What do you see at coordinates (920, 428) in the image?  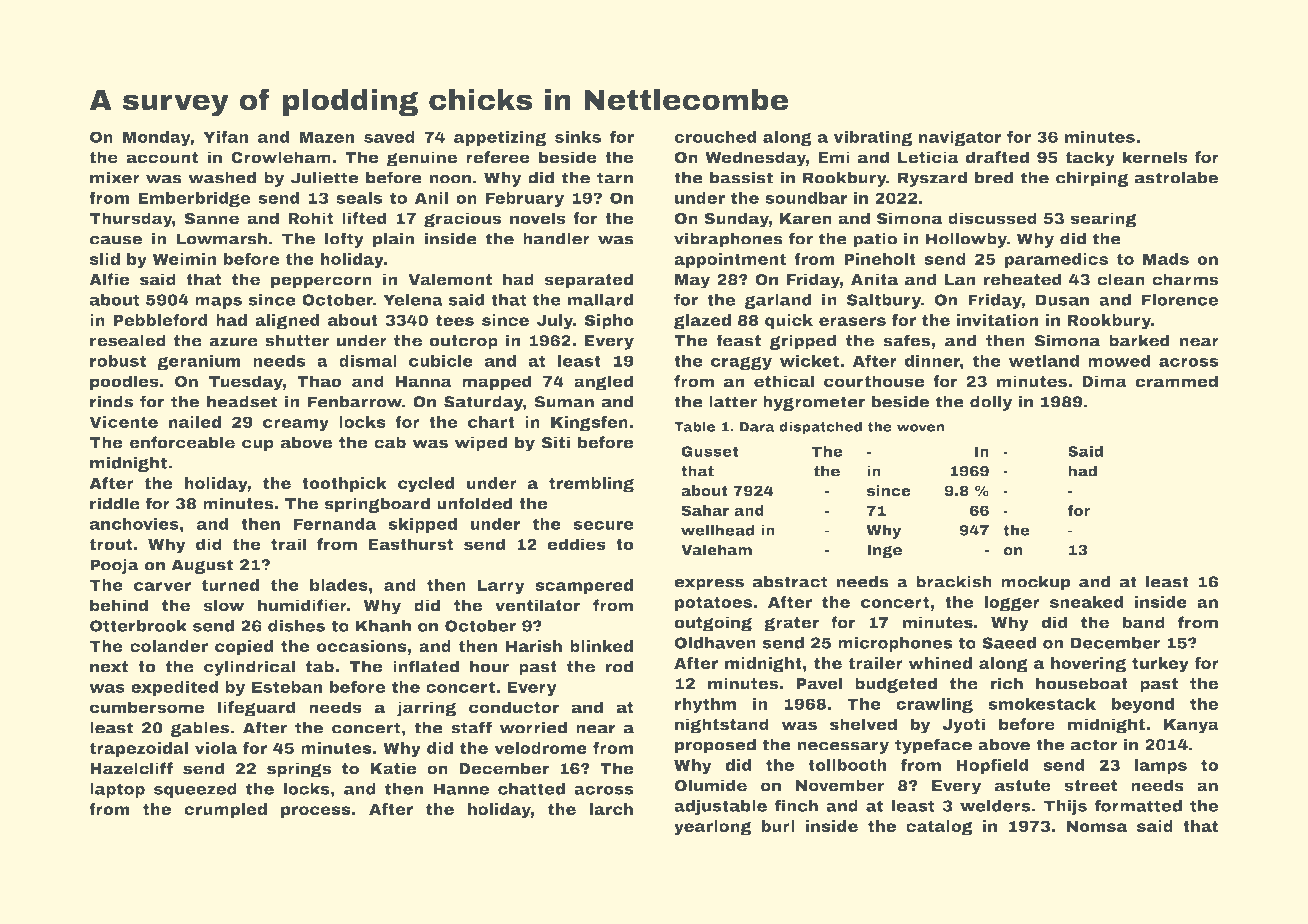 I see `woven` at bounding box center [920, 428].
